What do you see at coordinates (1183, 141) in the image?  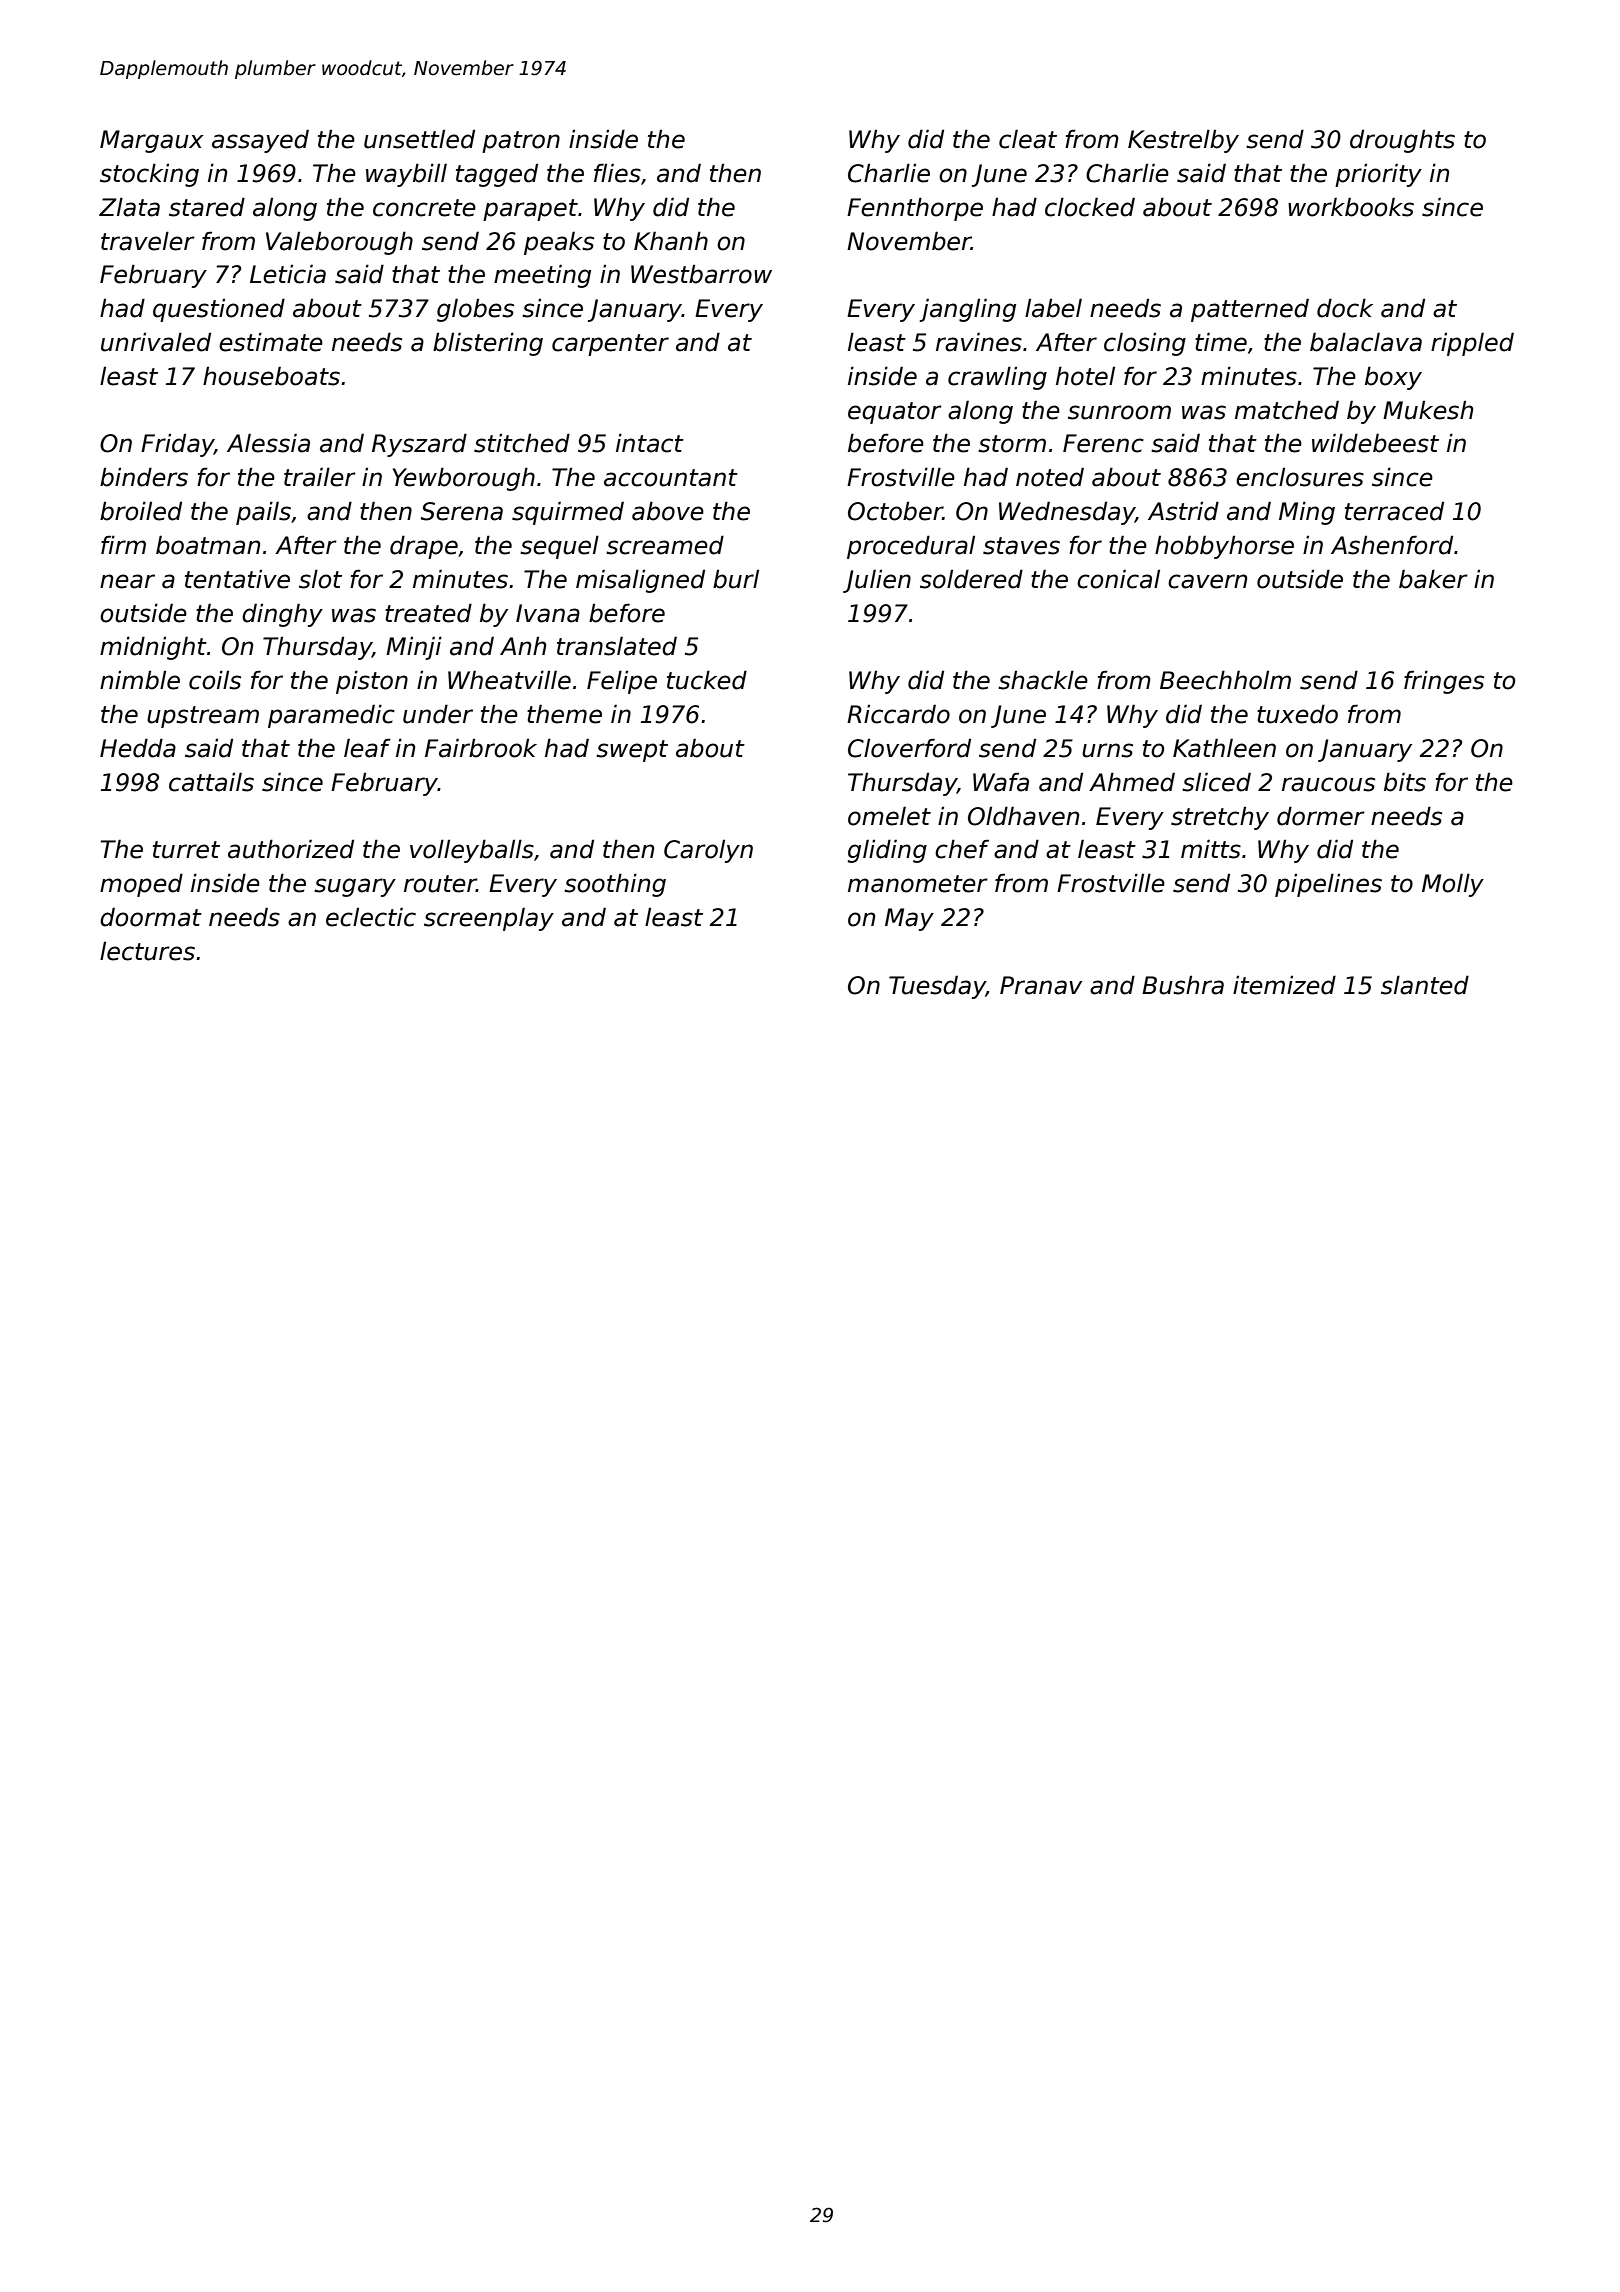 I see `Kestrelby` at bounding box center [1183, 141].
